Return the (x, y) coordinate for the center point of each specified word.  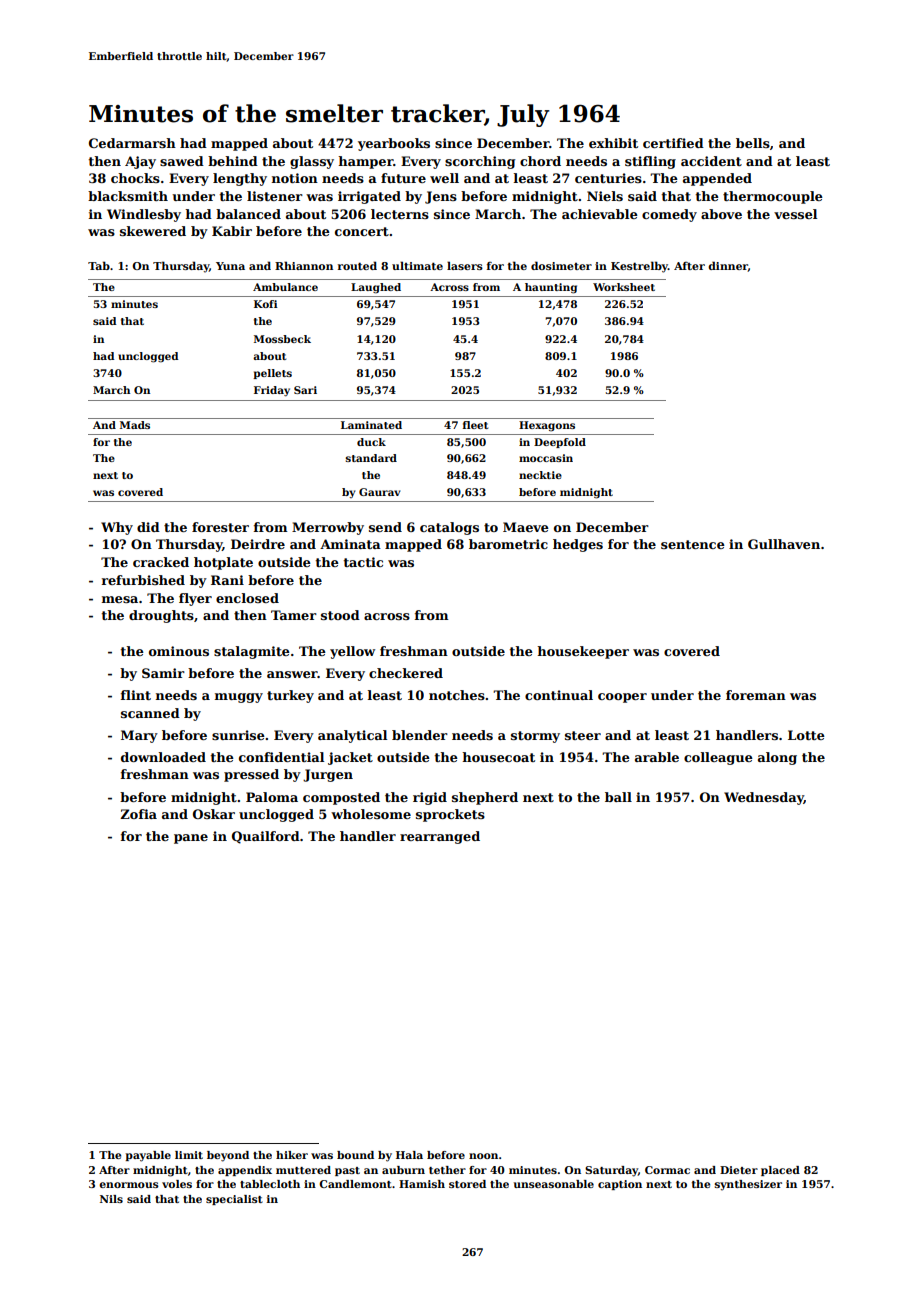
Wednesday (764, 798)
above (721, 214)
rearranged (440, 837)
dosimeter (561, 265)
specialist (234, 1200)
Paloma (272, 797)
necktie (540, 475)
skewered (153, 231)
